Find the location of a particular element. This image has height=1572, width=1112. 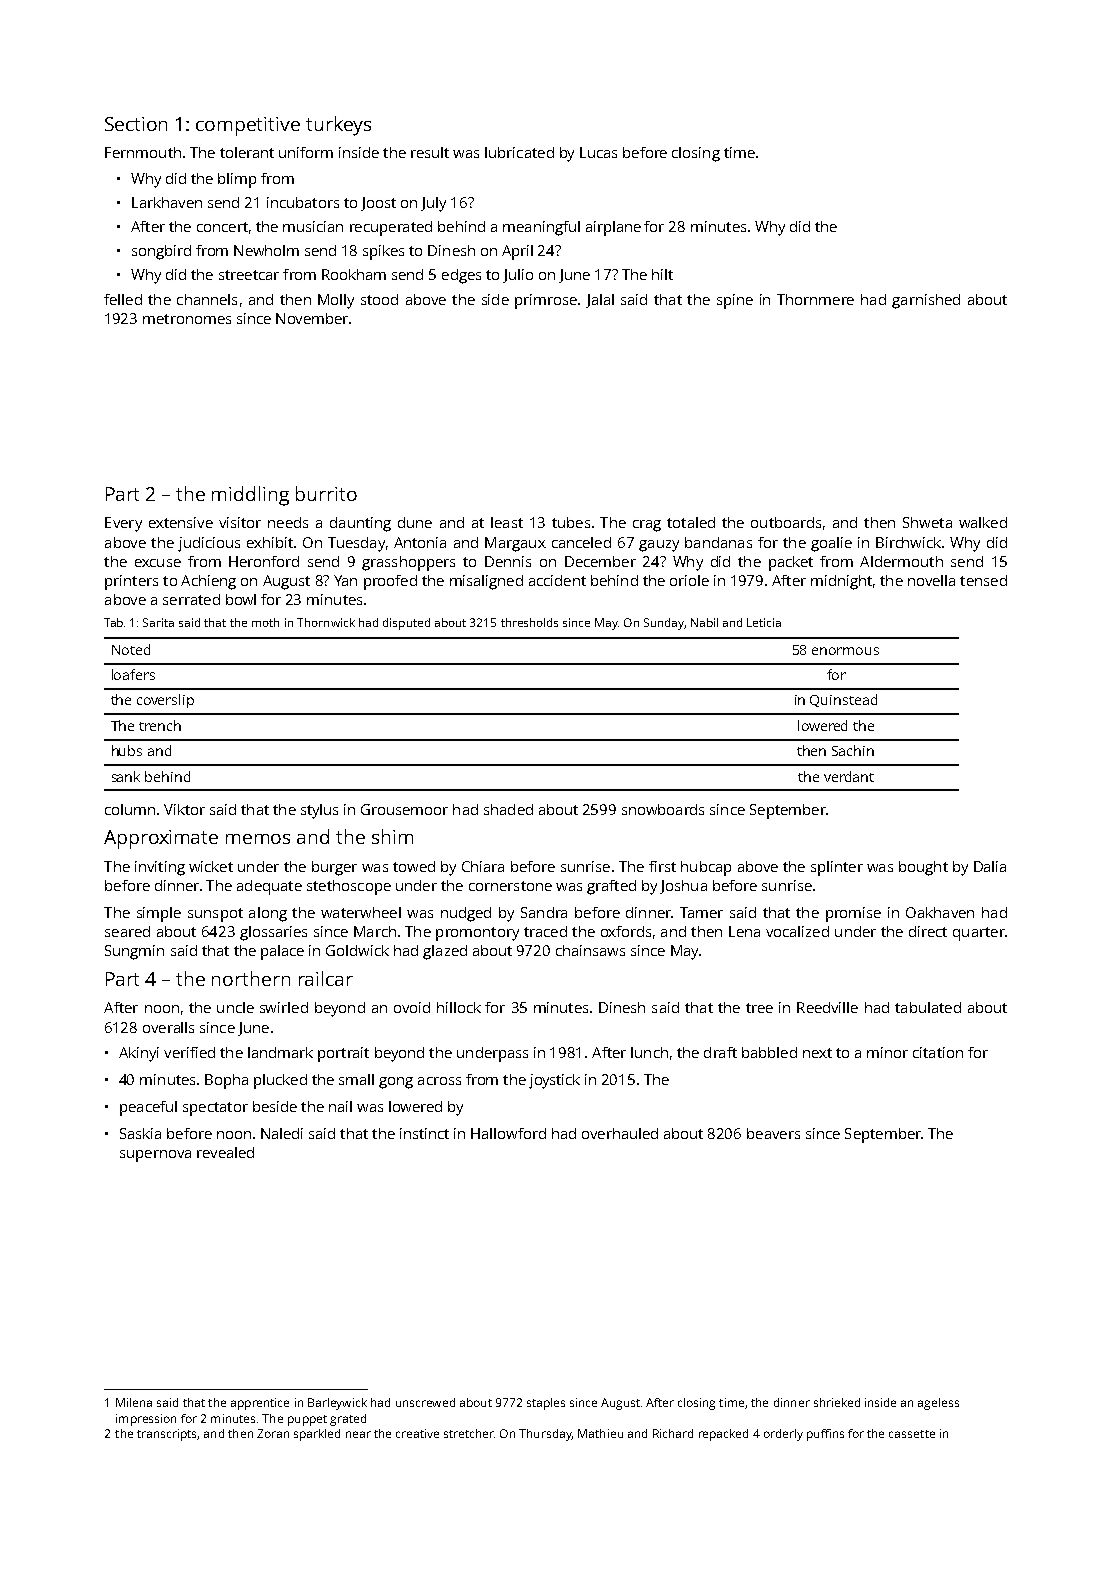

citation is located at coordinates (938, 1052).
